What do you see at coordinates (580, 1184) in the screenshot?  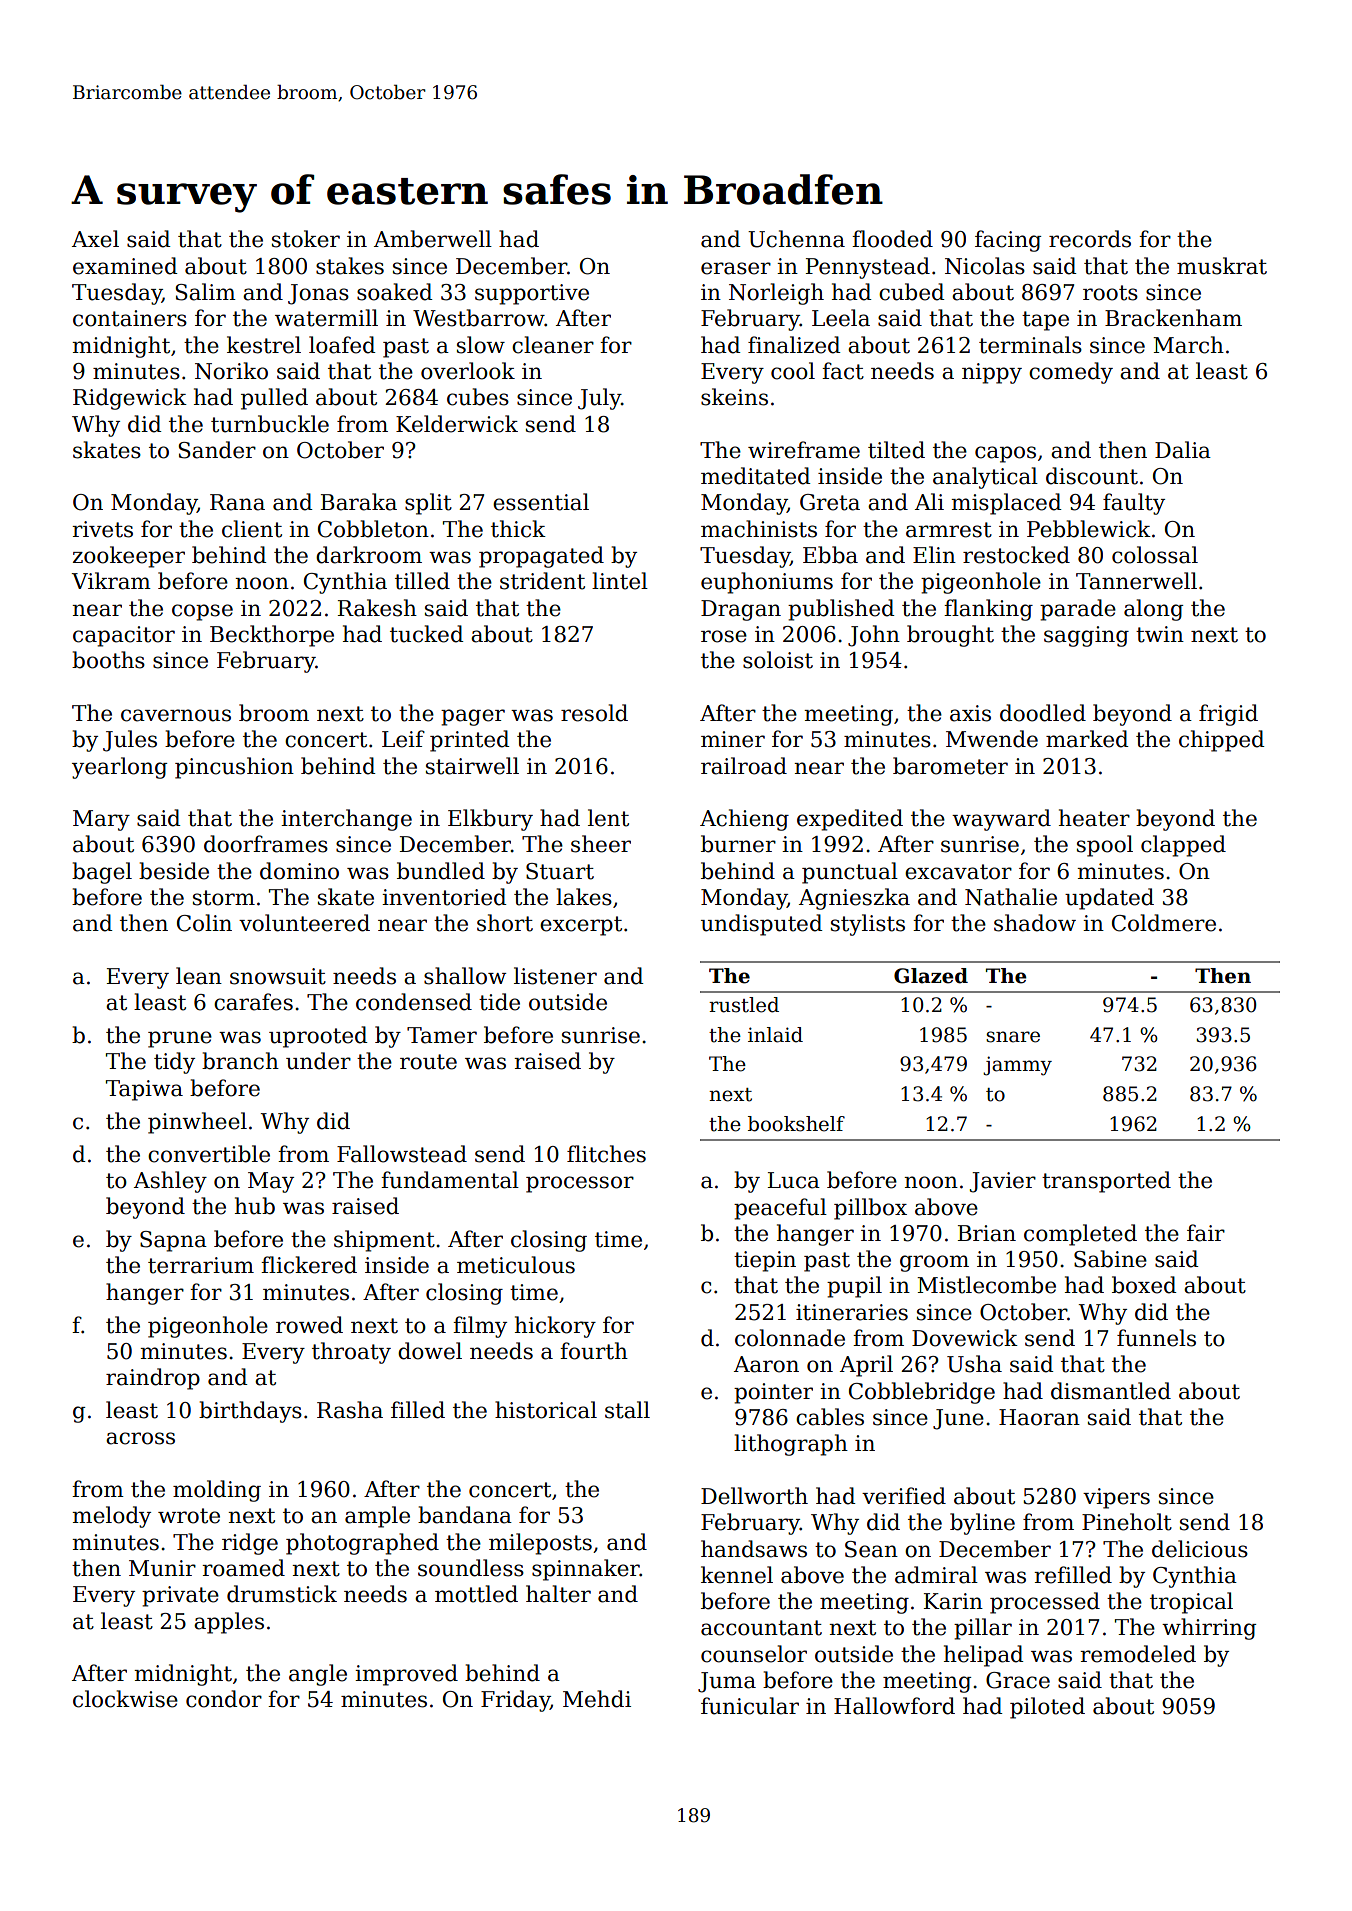 I see `processor` at bounding box center [580, 1184].
